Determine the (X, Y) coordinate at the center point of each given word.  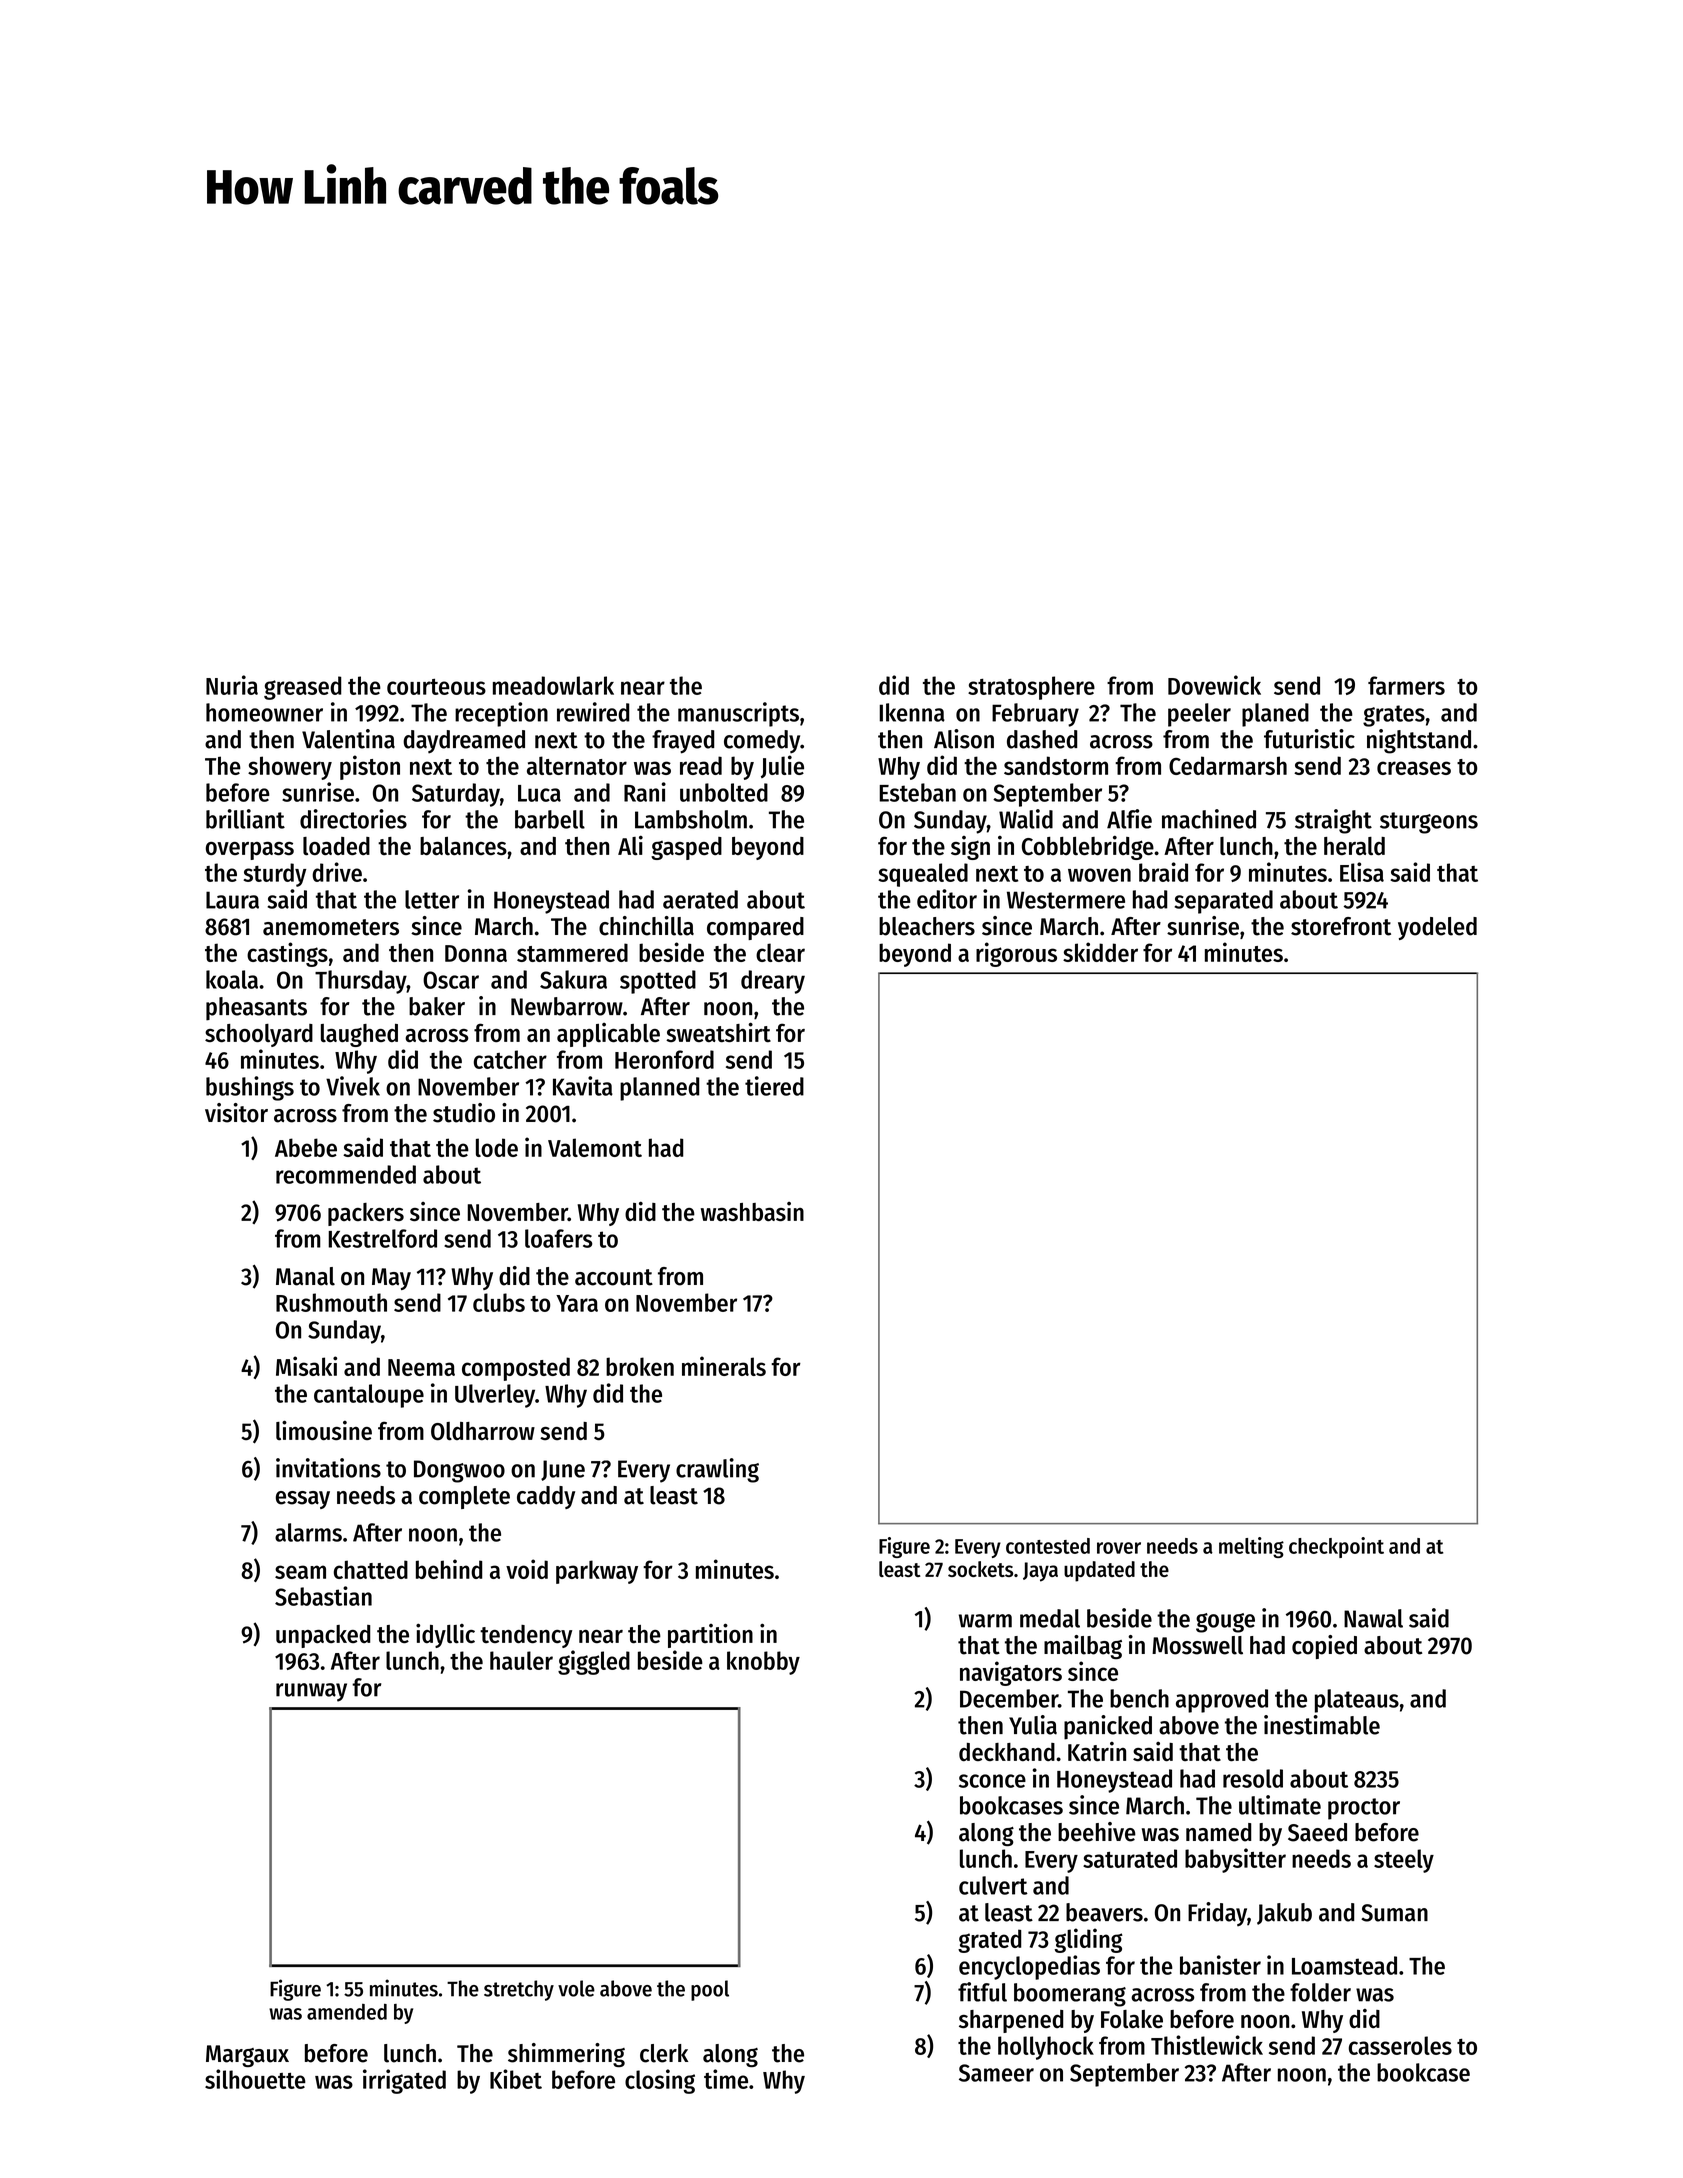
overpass (250, 851)
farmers (1406, 685)
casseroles (1400, 2045)
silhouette (255, 2079)
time (726, 2079)
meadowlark (553, 685)
